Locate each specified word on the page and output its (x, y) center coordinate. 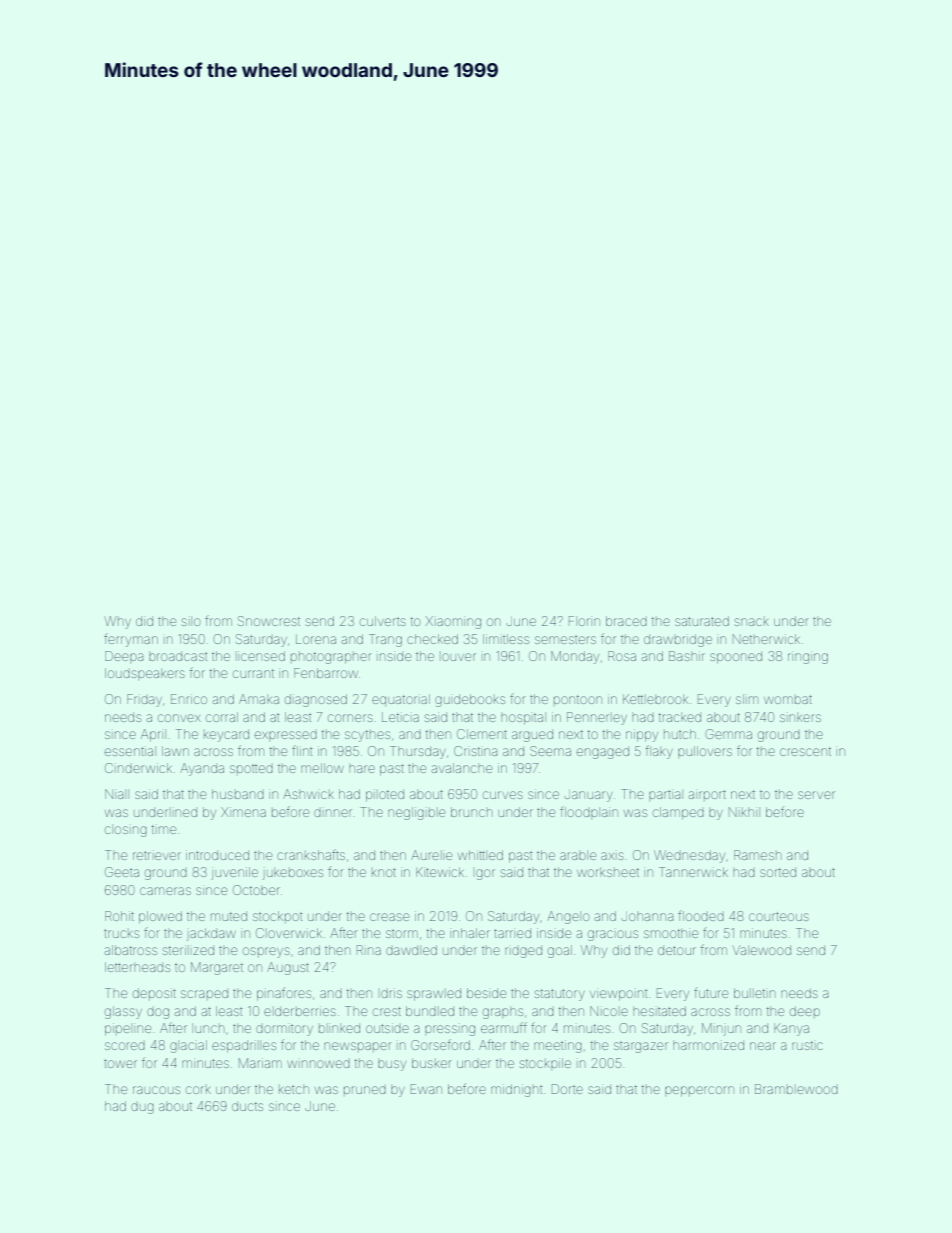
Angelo (568, 917)
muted (229, 916)
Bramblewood (796, 1089)
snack (752, 622)
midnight (516, 1090)
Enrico (189, 699)
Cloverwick (289, 933)
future (711, 993)
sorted (778, 872)
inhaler (471, 933)
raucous (156, 1090)
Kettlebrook (655, 699)
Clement (482, 734)
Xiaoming (453, 622)
